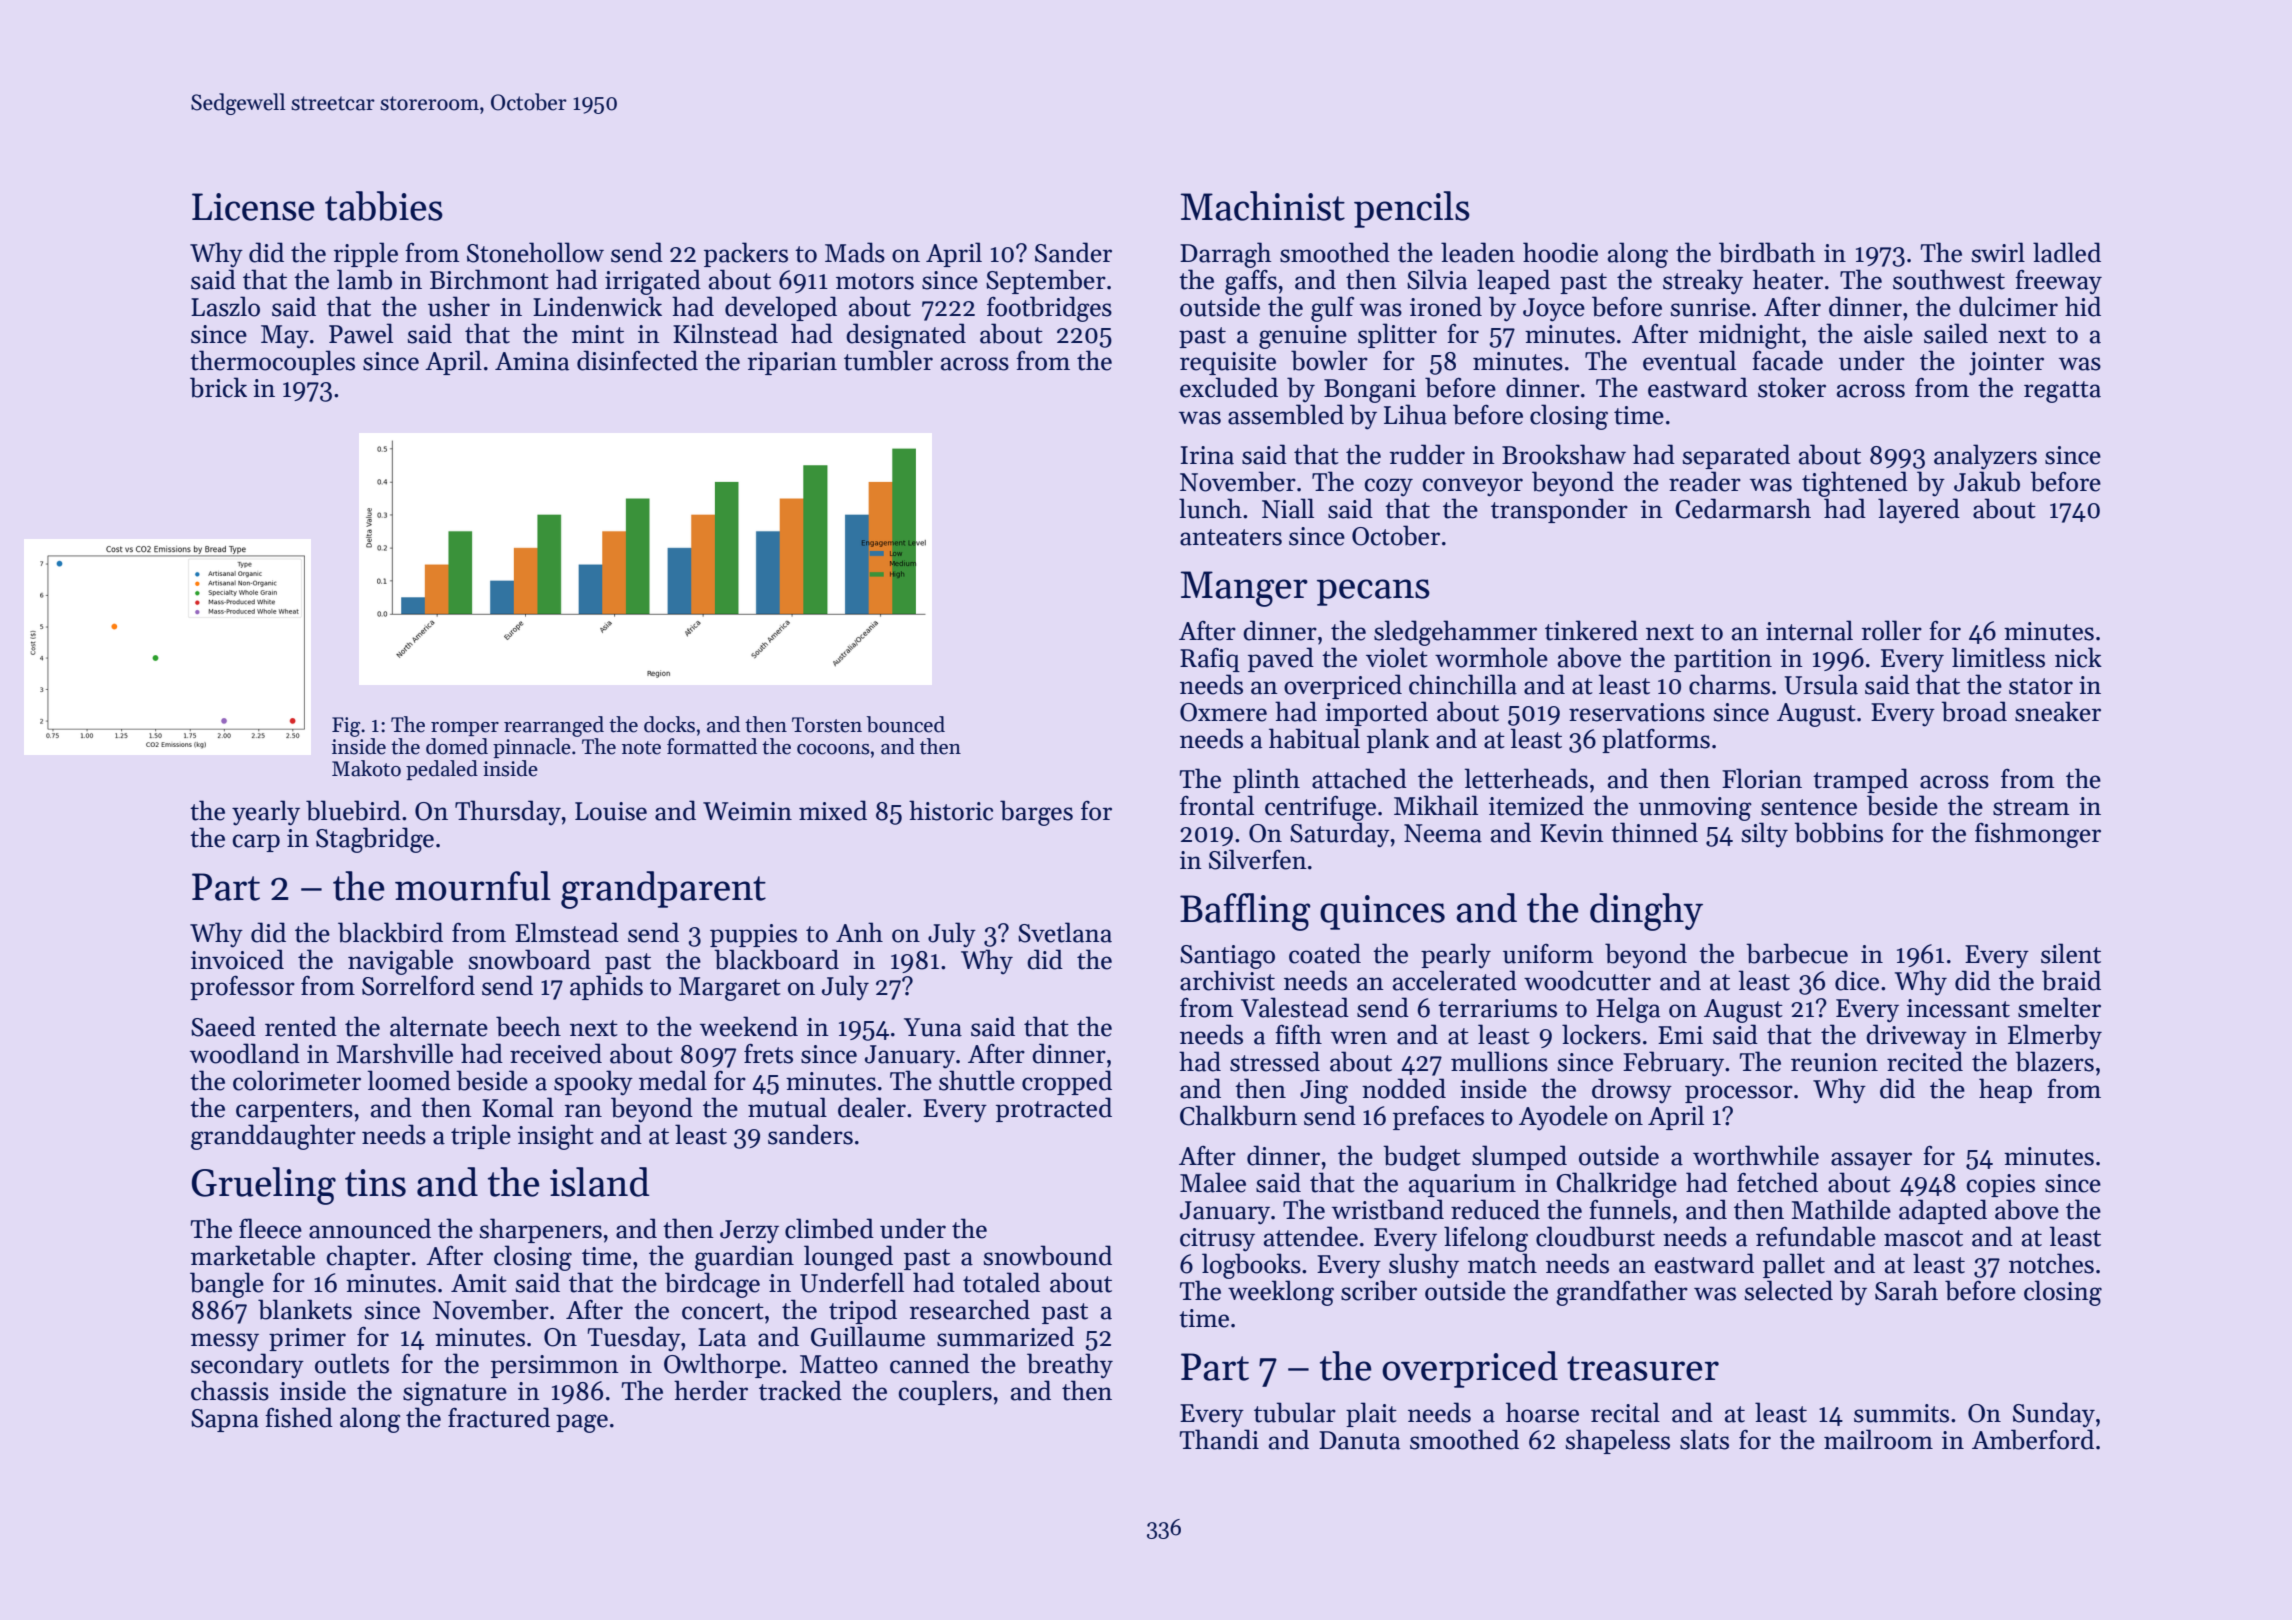 The image size is (2292, 1620). Describe the element at coordinates (1797, 953) in the document. I see `barbecue` at that location.
